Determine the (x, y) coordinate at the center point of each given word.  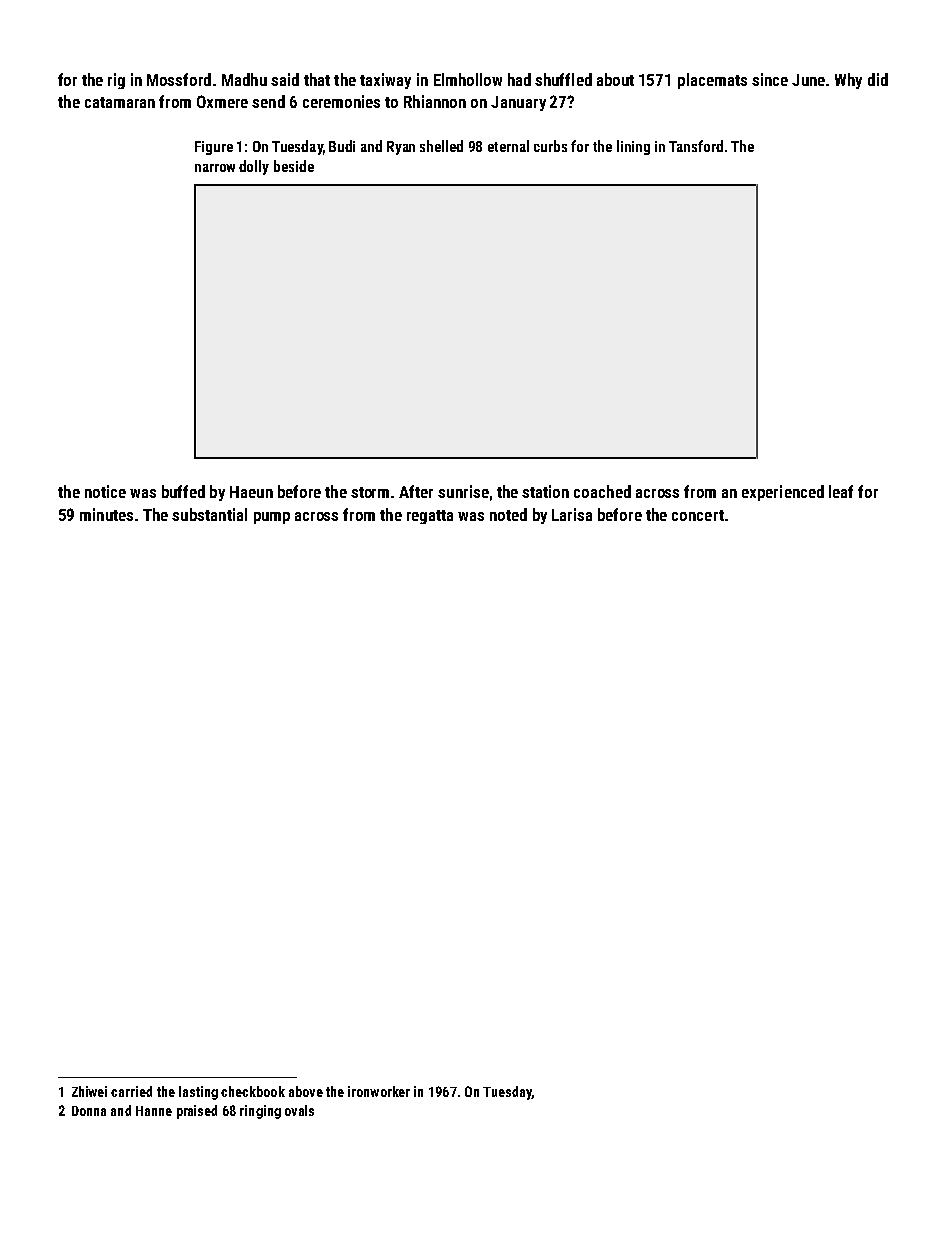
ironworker (379, 1091)
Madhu (244, 79)
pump (272, 518)
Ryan (401, 148)
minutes (106, 514)
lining (633, 147)
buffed (183, 491)
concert (698, 515)
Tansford (696, 146)
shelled (441, 146)
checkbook (253, 1091)
